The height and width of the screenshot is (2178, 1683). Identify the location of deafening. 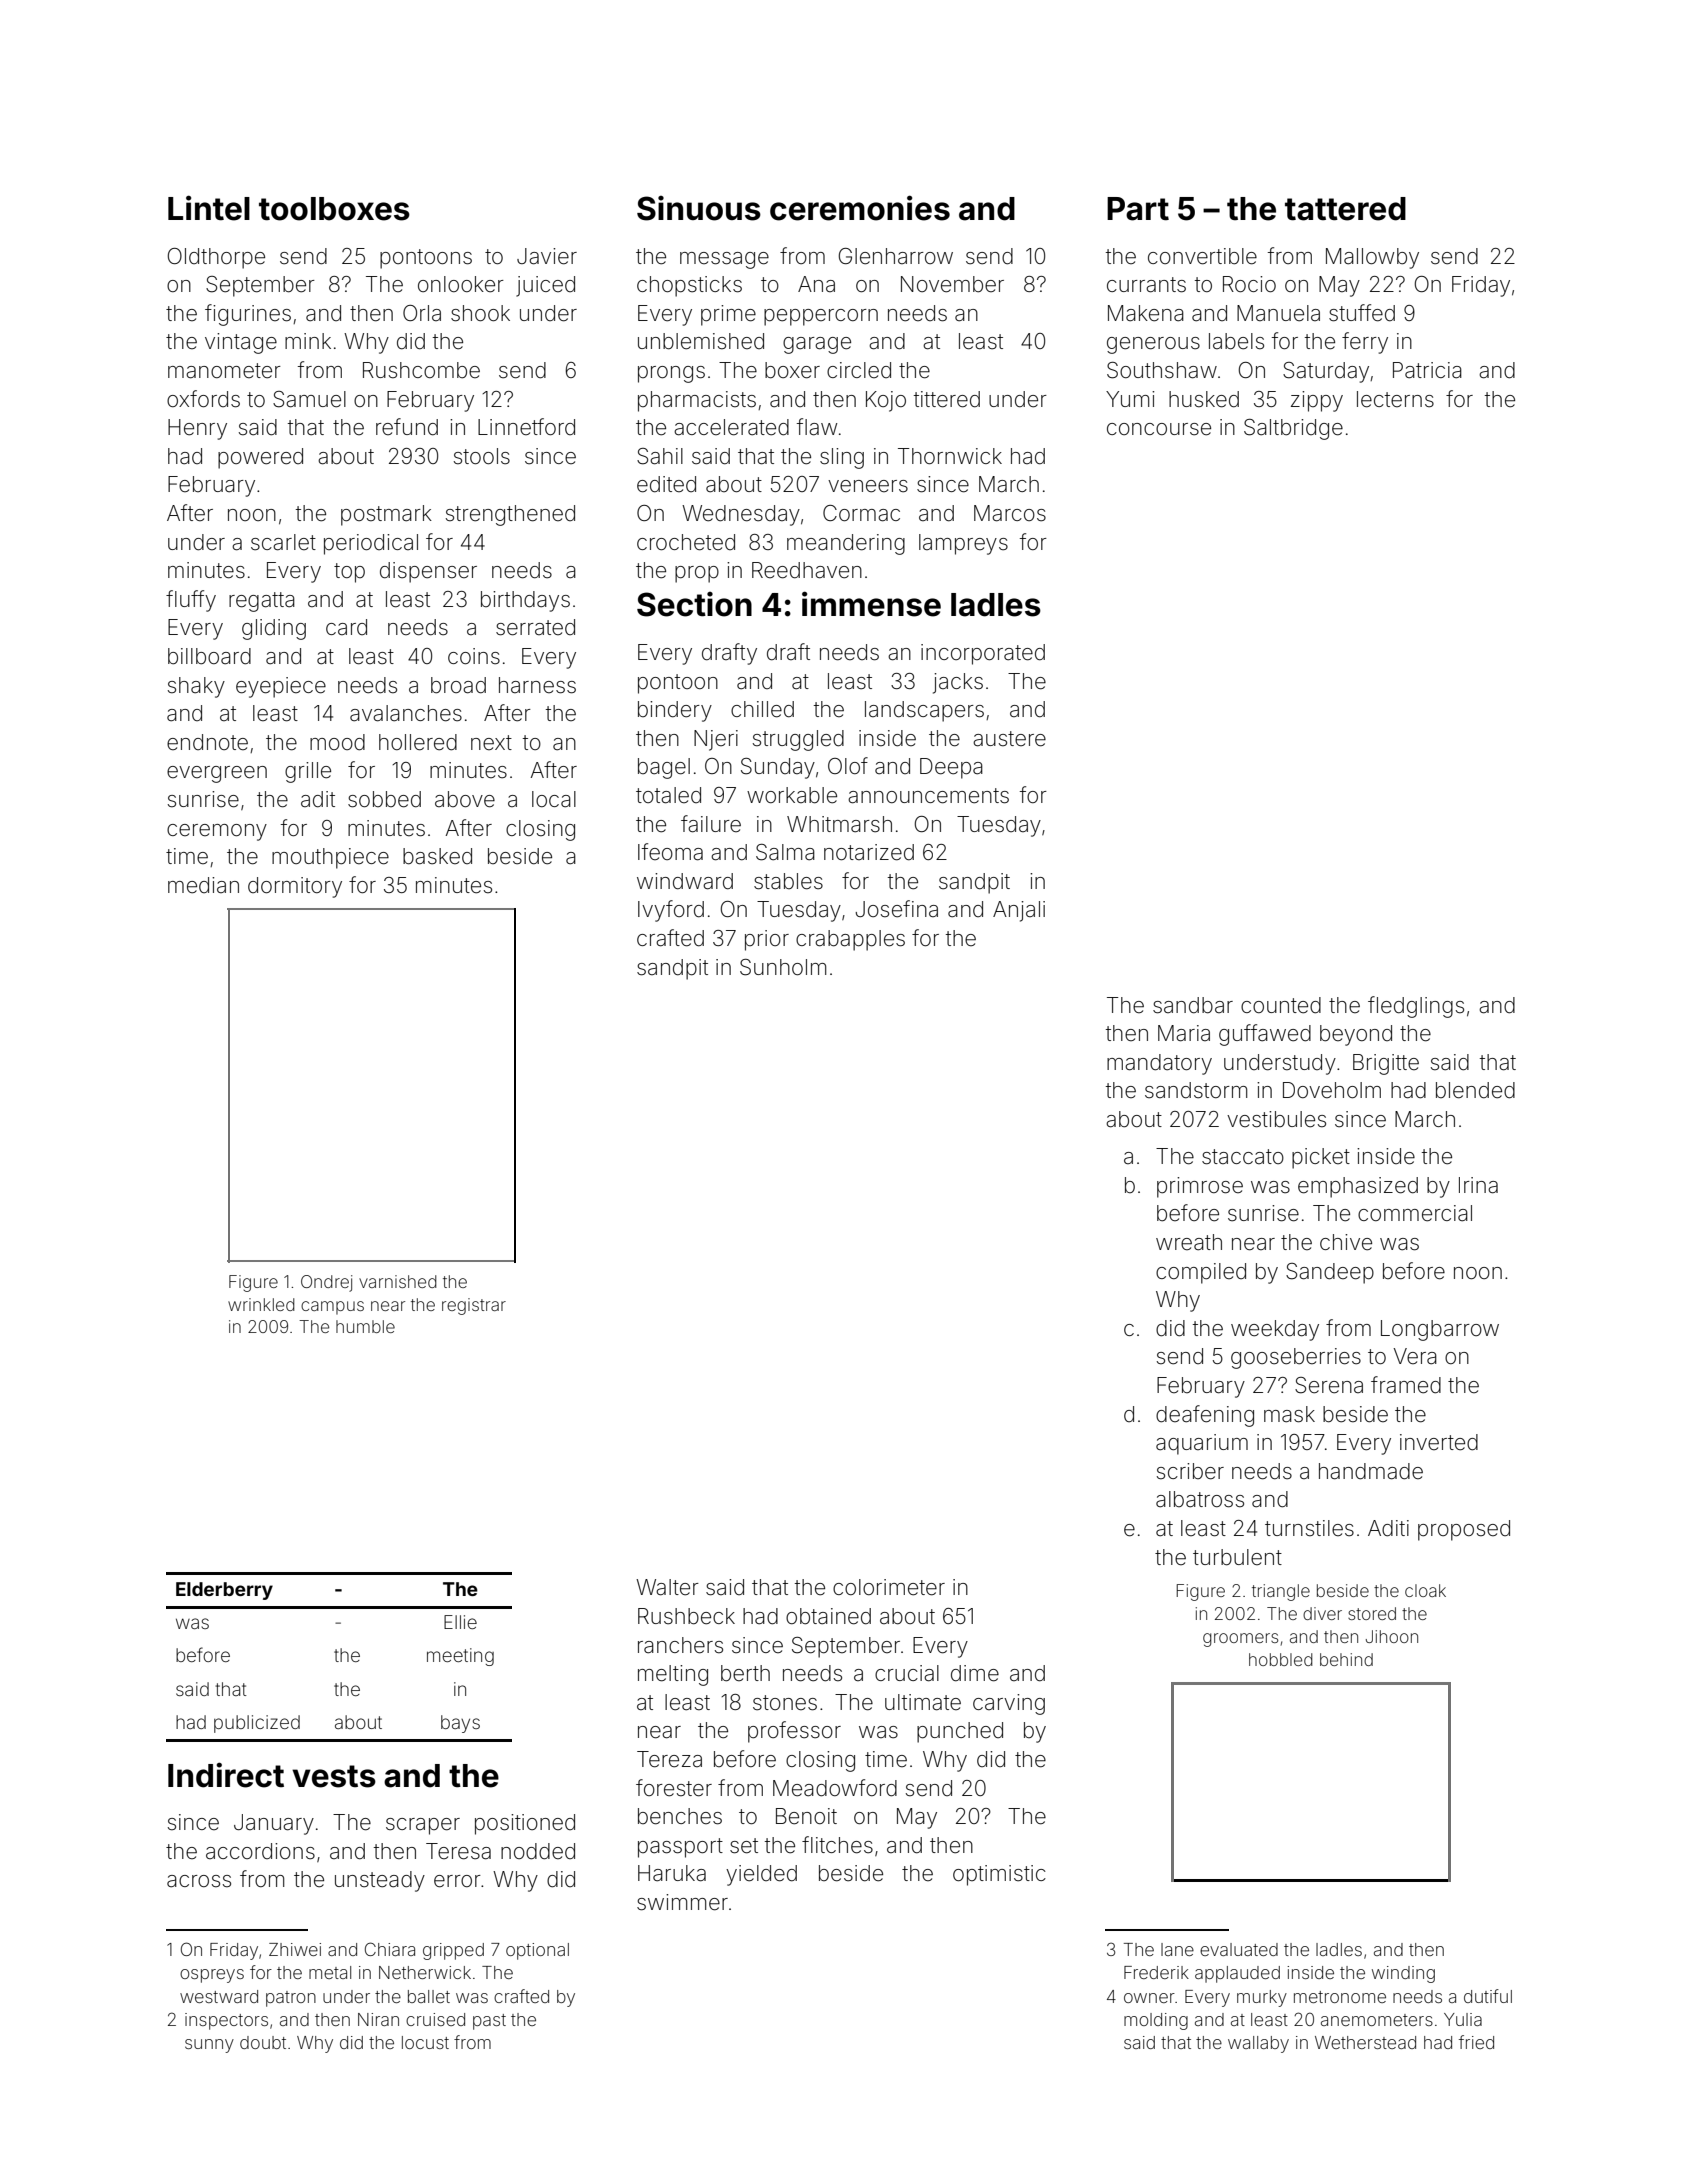
(1205, 1416).
